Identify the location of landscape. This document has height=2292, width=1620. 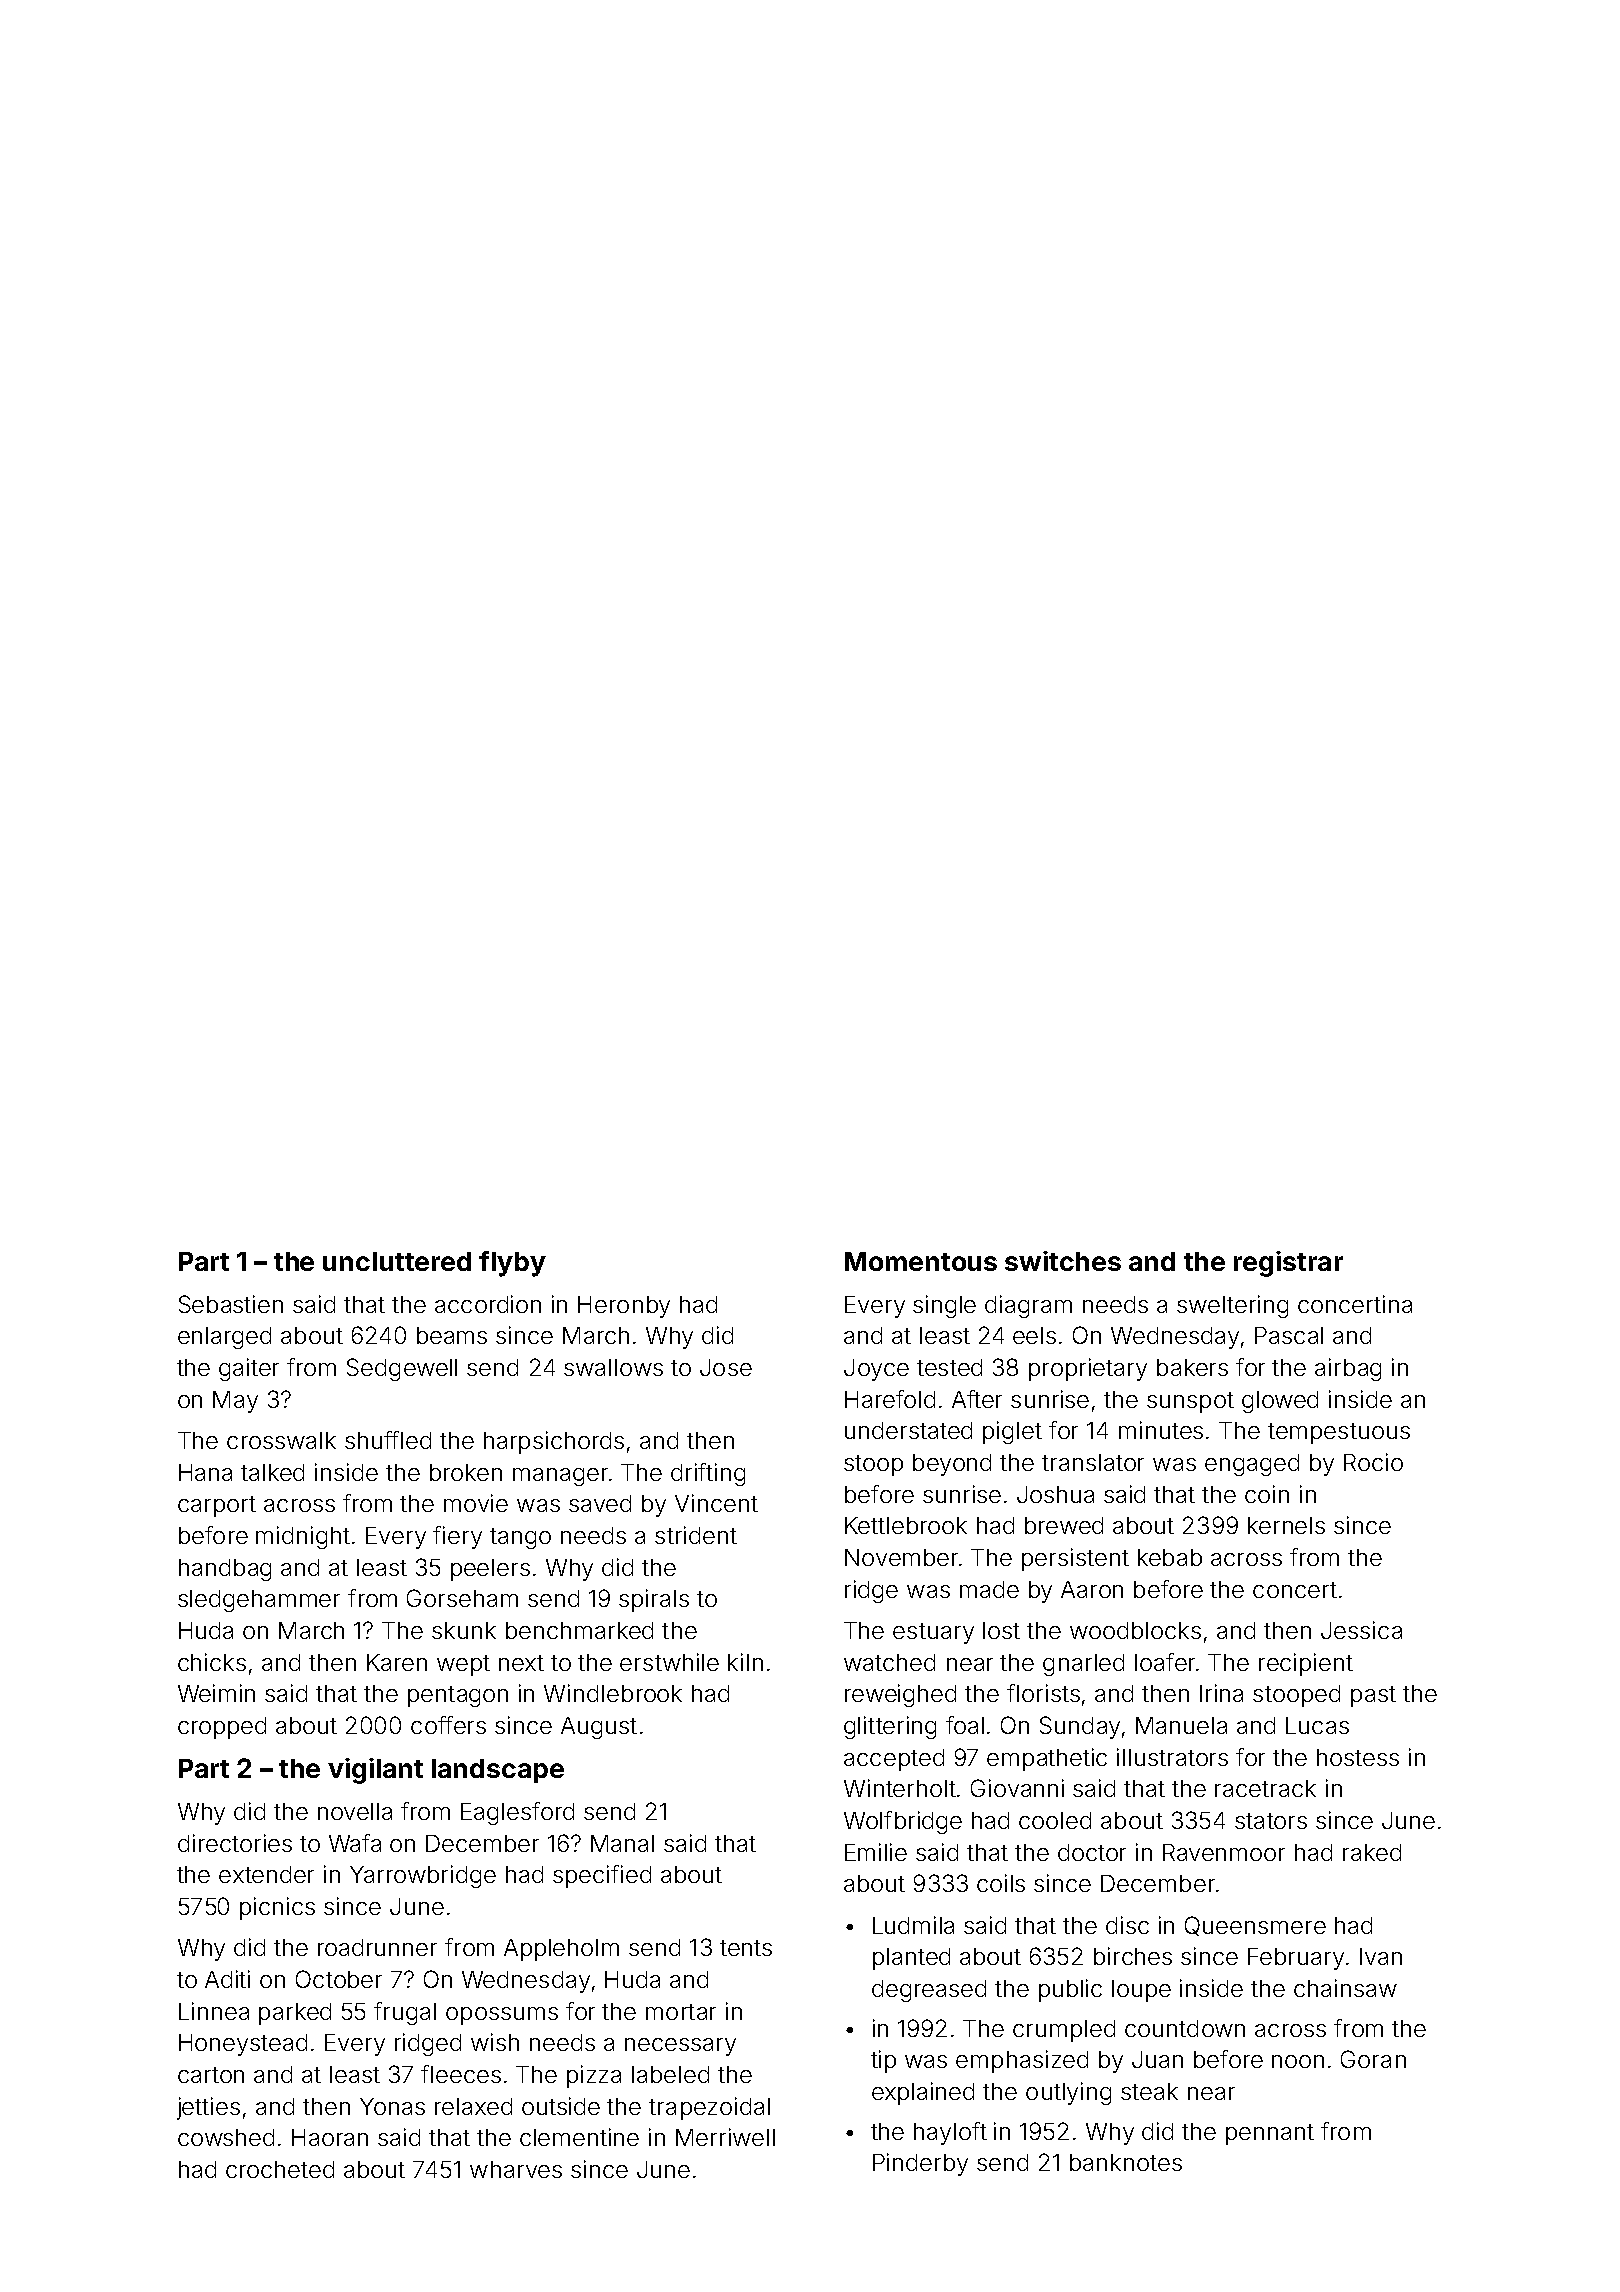
(498, 1771).
